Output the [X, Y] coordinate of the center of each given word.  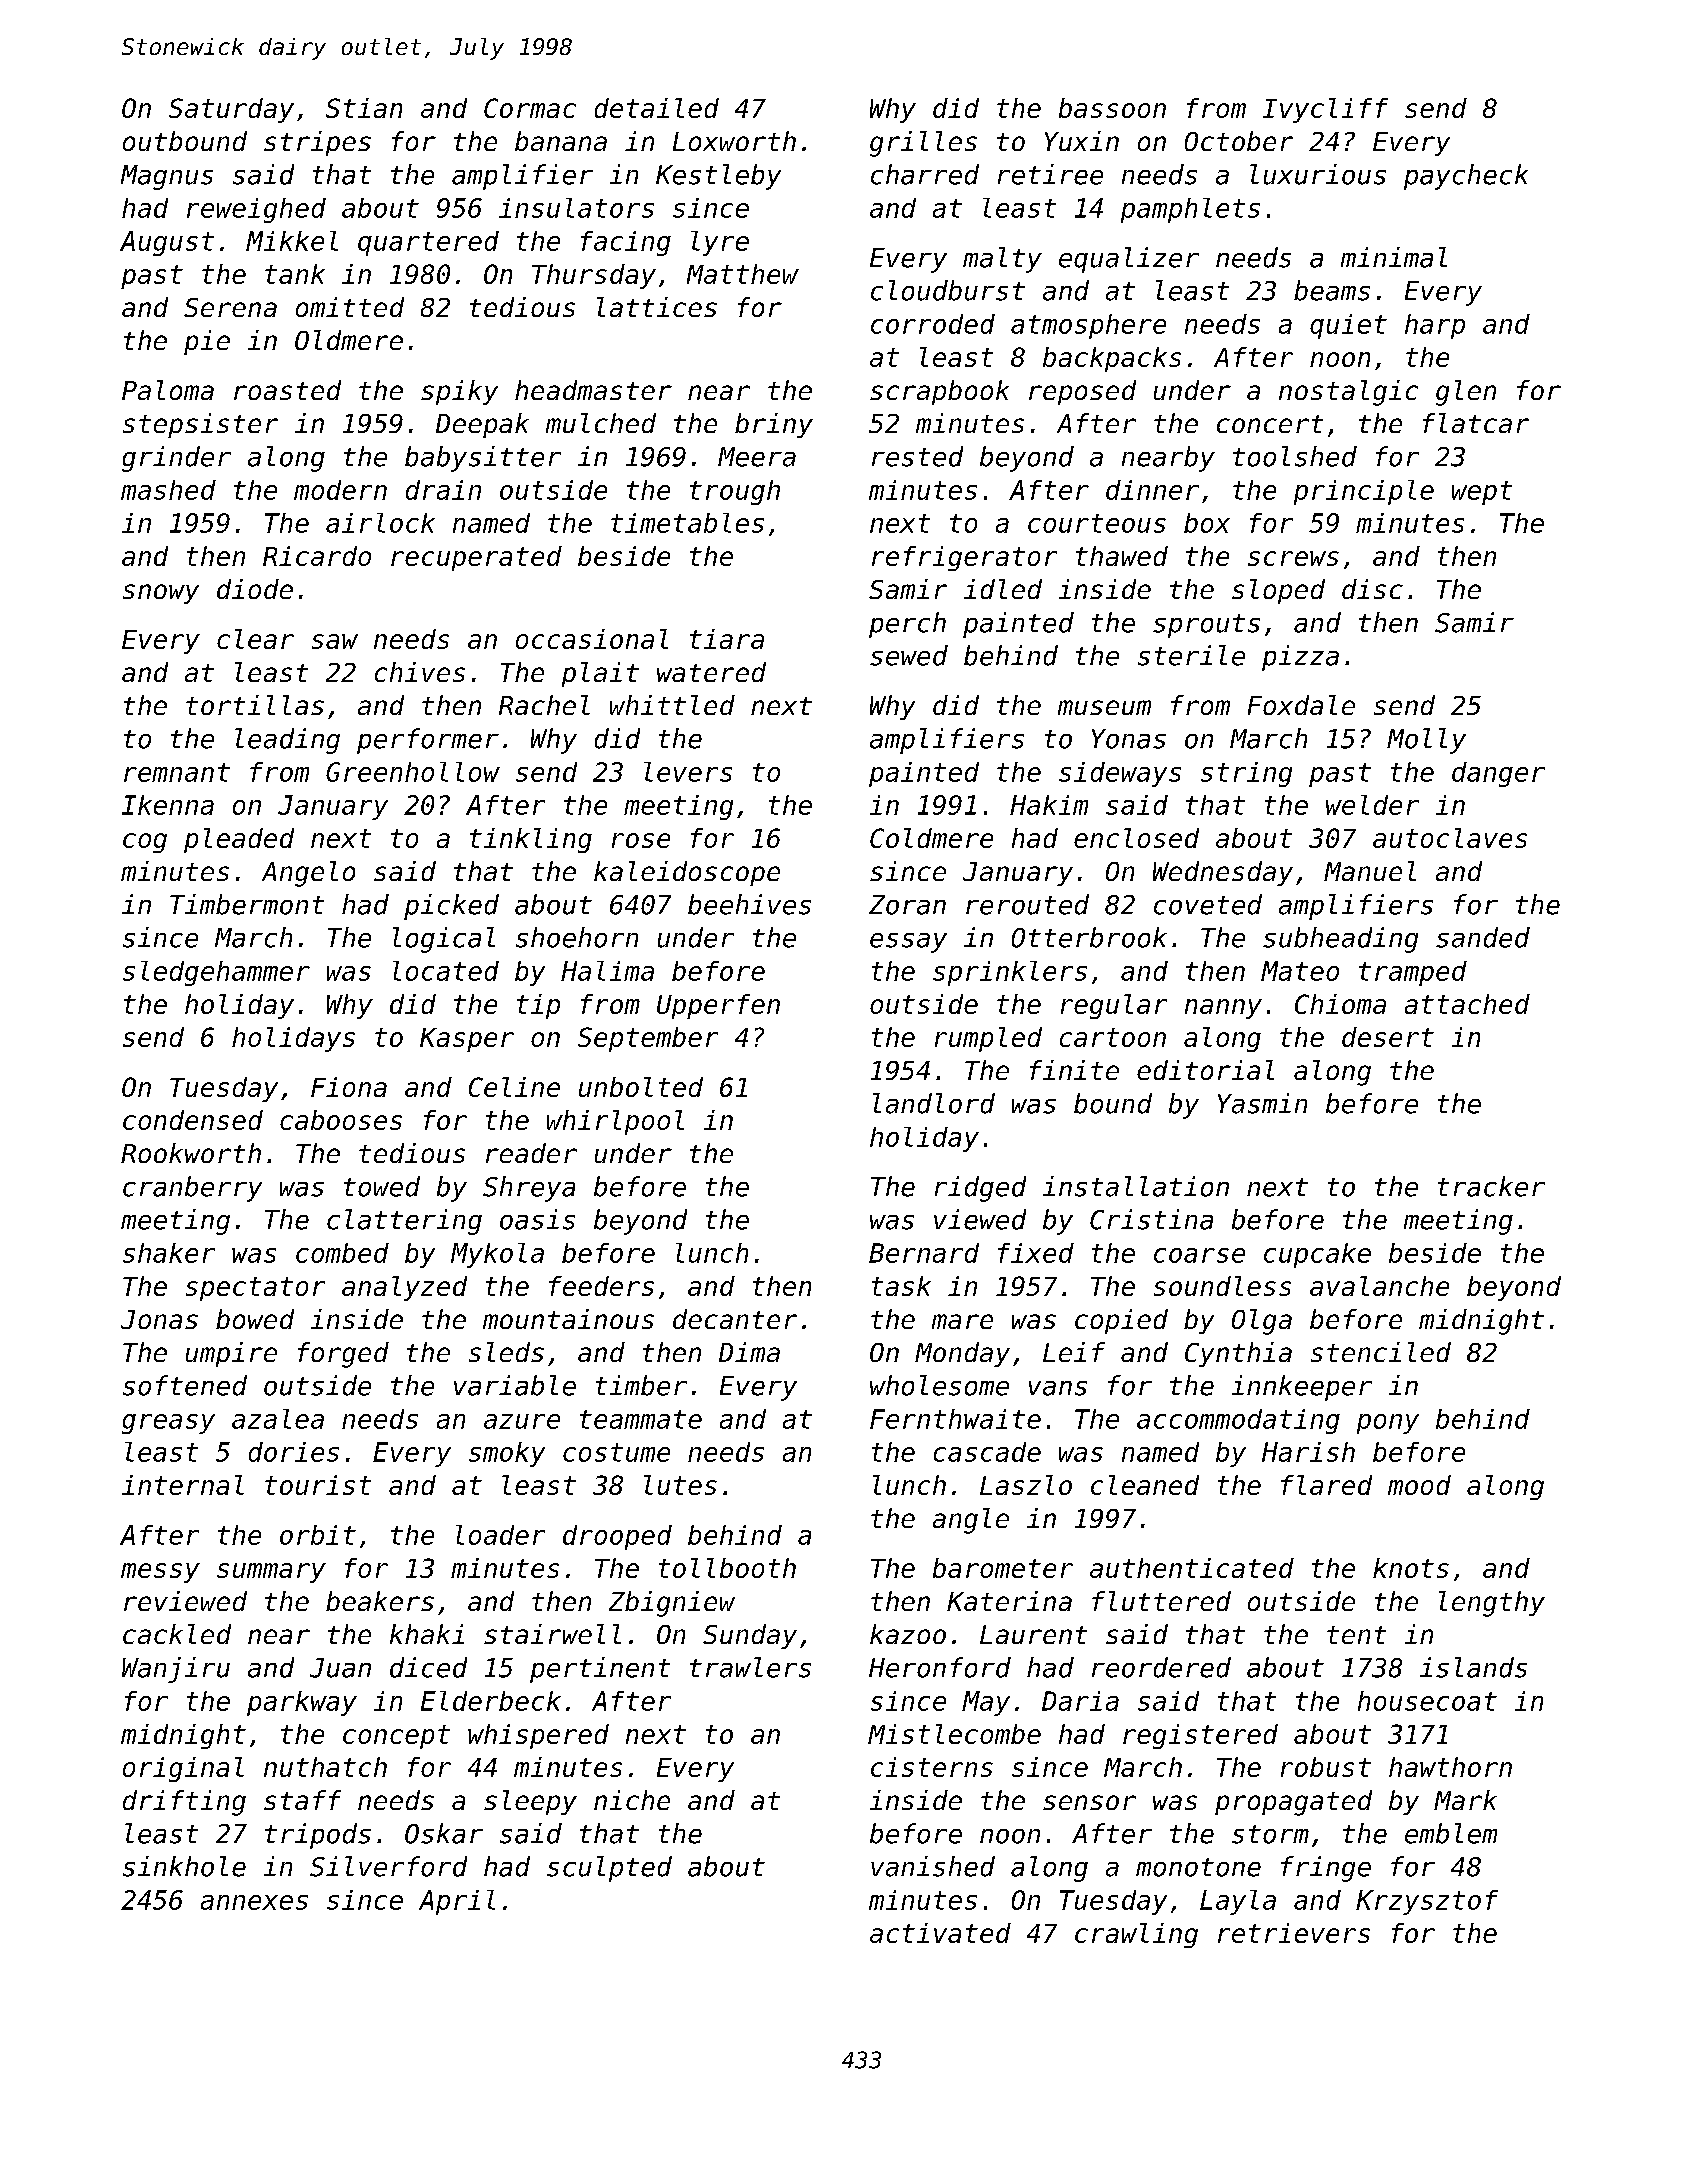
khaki [427, 1634]
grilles [923, 144]
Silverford [388, 1866]
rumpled [988, 1039]
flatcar [1476, 423]
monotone [1198, 1867]
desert [1388, 1037]
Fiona [349, 1087]
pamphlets [1190, 210]
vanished [933, 1866]
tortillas [255, 705]
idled [1003, 589]
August [167, 243]
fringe [1326, 1869]
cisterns [932, 1767]
